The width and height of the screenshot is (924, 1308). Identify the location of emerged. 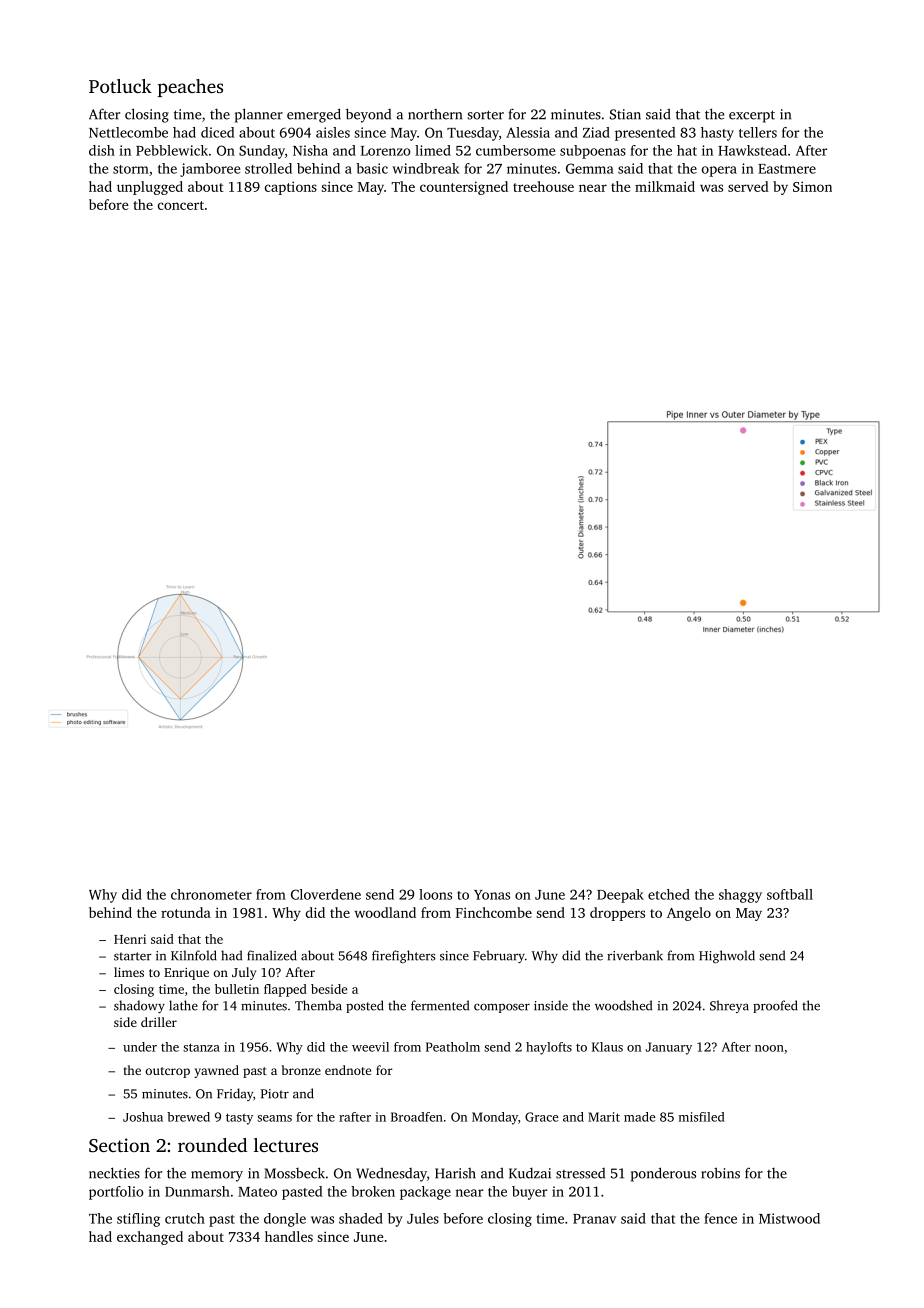
(314, 115).
